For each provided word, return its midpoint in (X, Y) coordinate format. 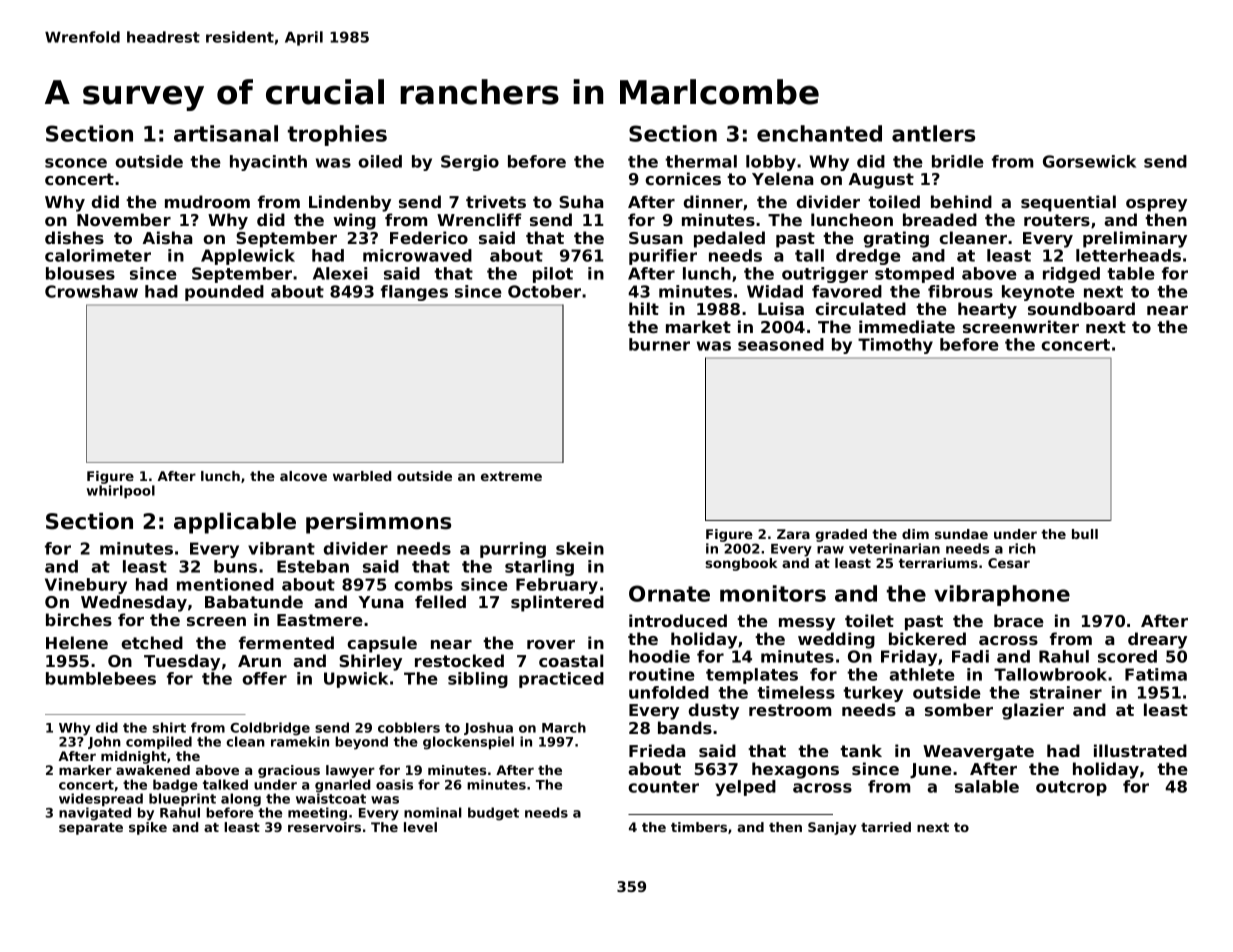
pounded (224, 293)
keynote (1038, 293)
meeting (317, 814)
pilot (553, 275)
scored (1127, 656)
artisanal (226, 133)
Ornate (669, 593)
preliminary (1135, 239)
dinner (713, 201)
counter (663, 787)
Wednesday (134, 603)
